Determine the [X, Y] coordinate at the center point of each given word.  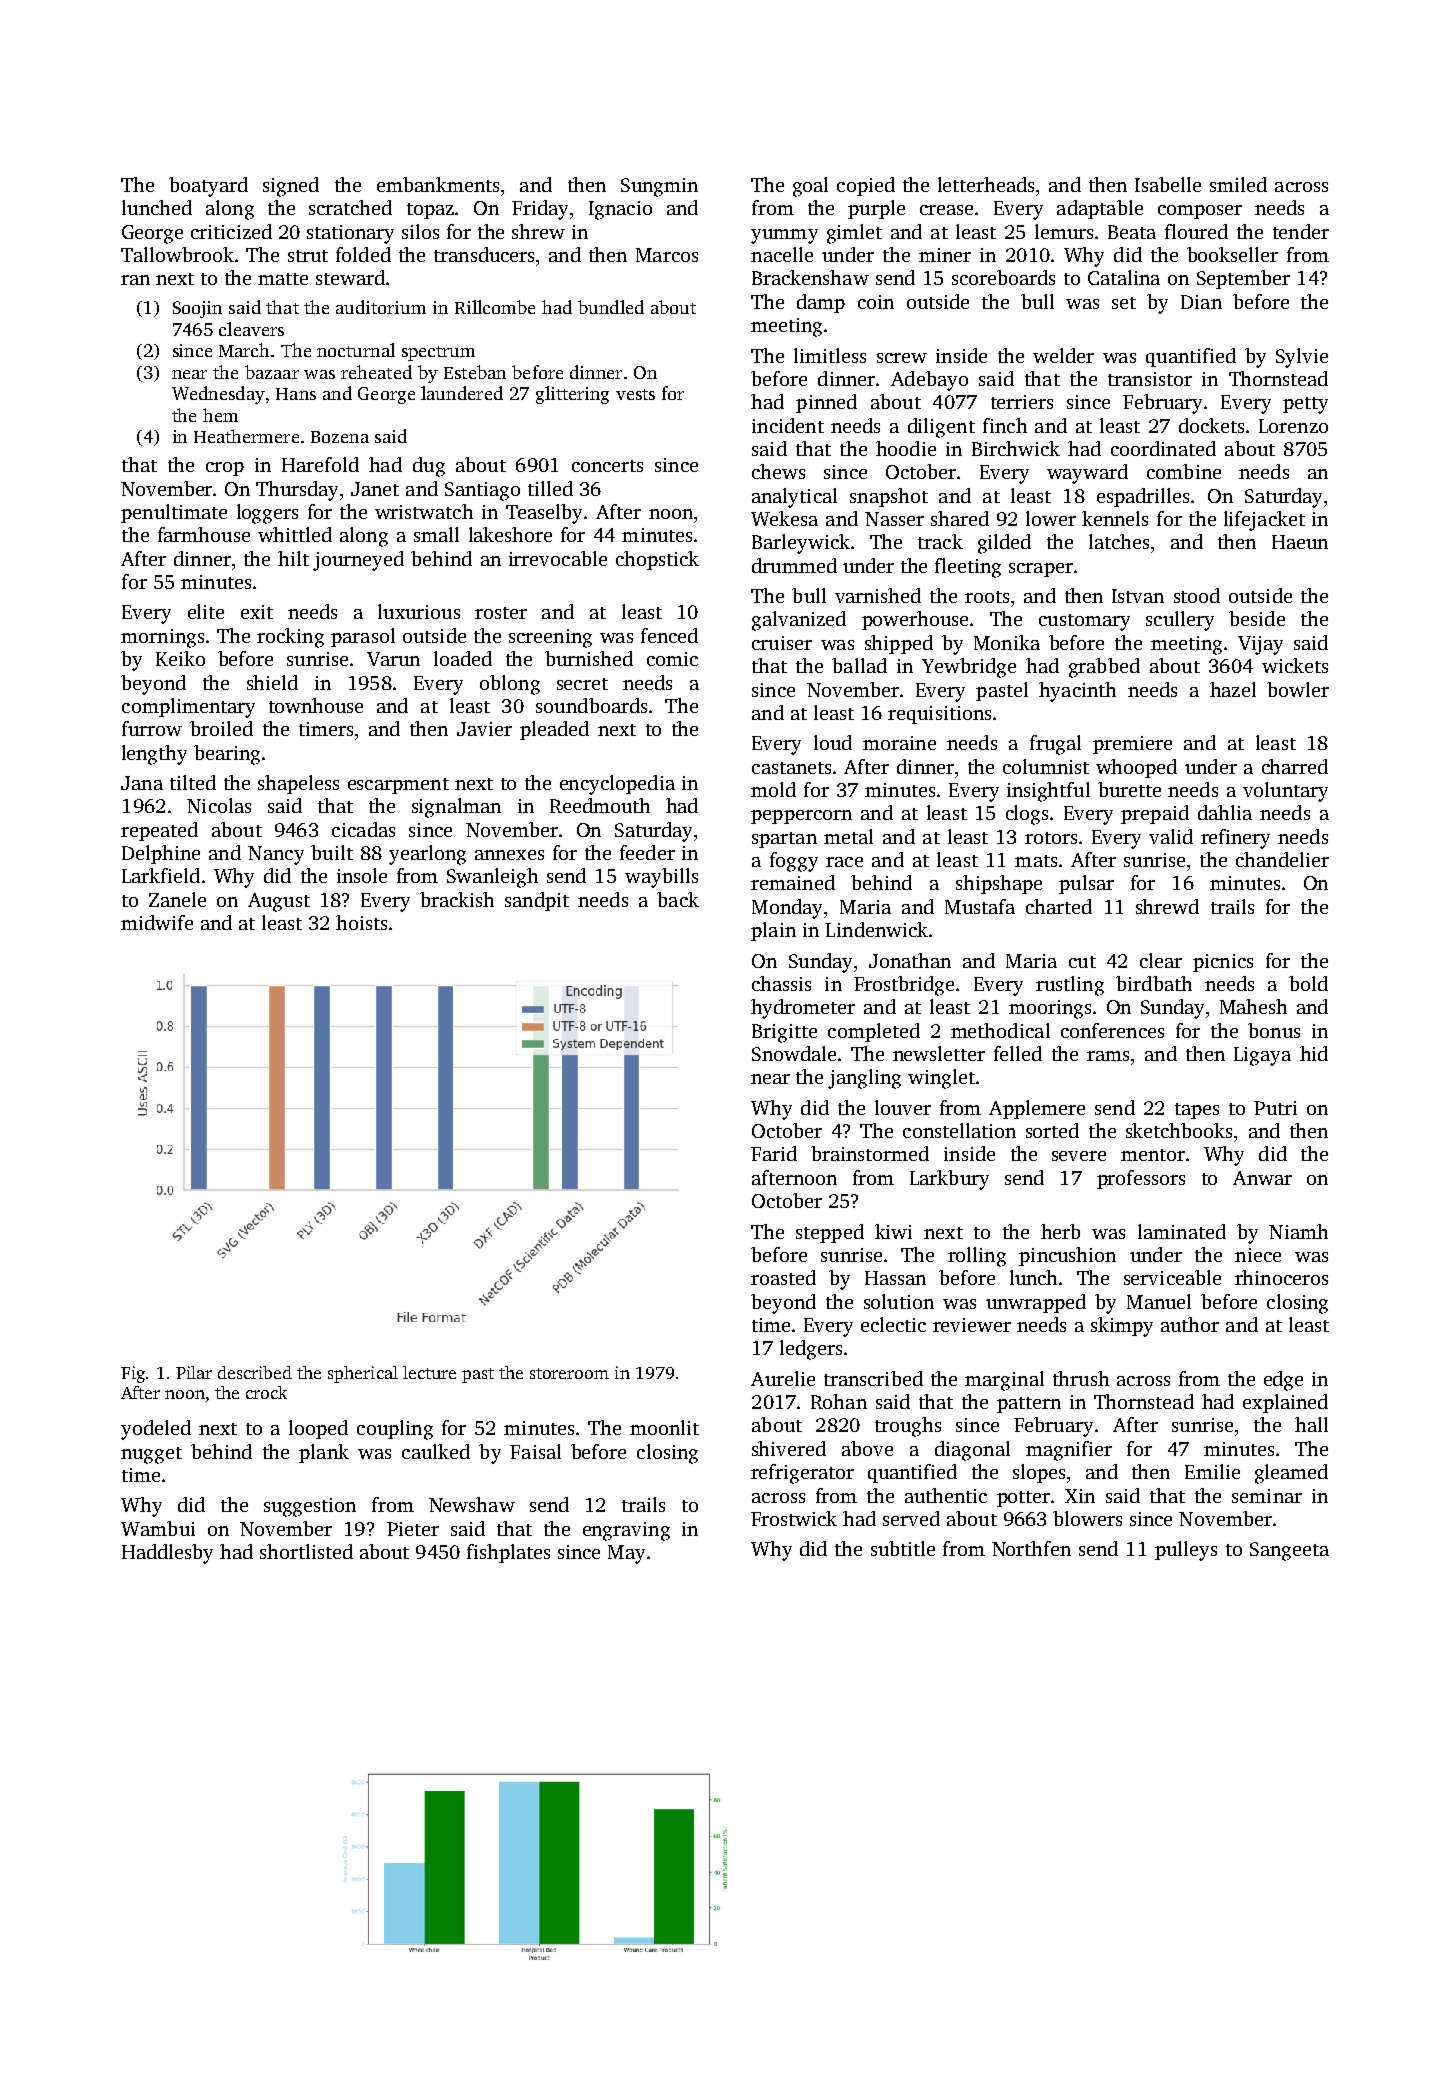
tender [1301, 231]
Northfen [1031, 1548]
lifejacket [1264, 521]
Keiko [180, 658]
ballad [859, 665]
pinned [826, 403]
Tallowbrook [177, 254]
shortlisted [306, 1551]
